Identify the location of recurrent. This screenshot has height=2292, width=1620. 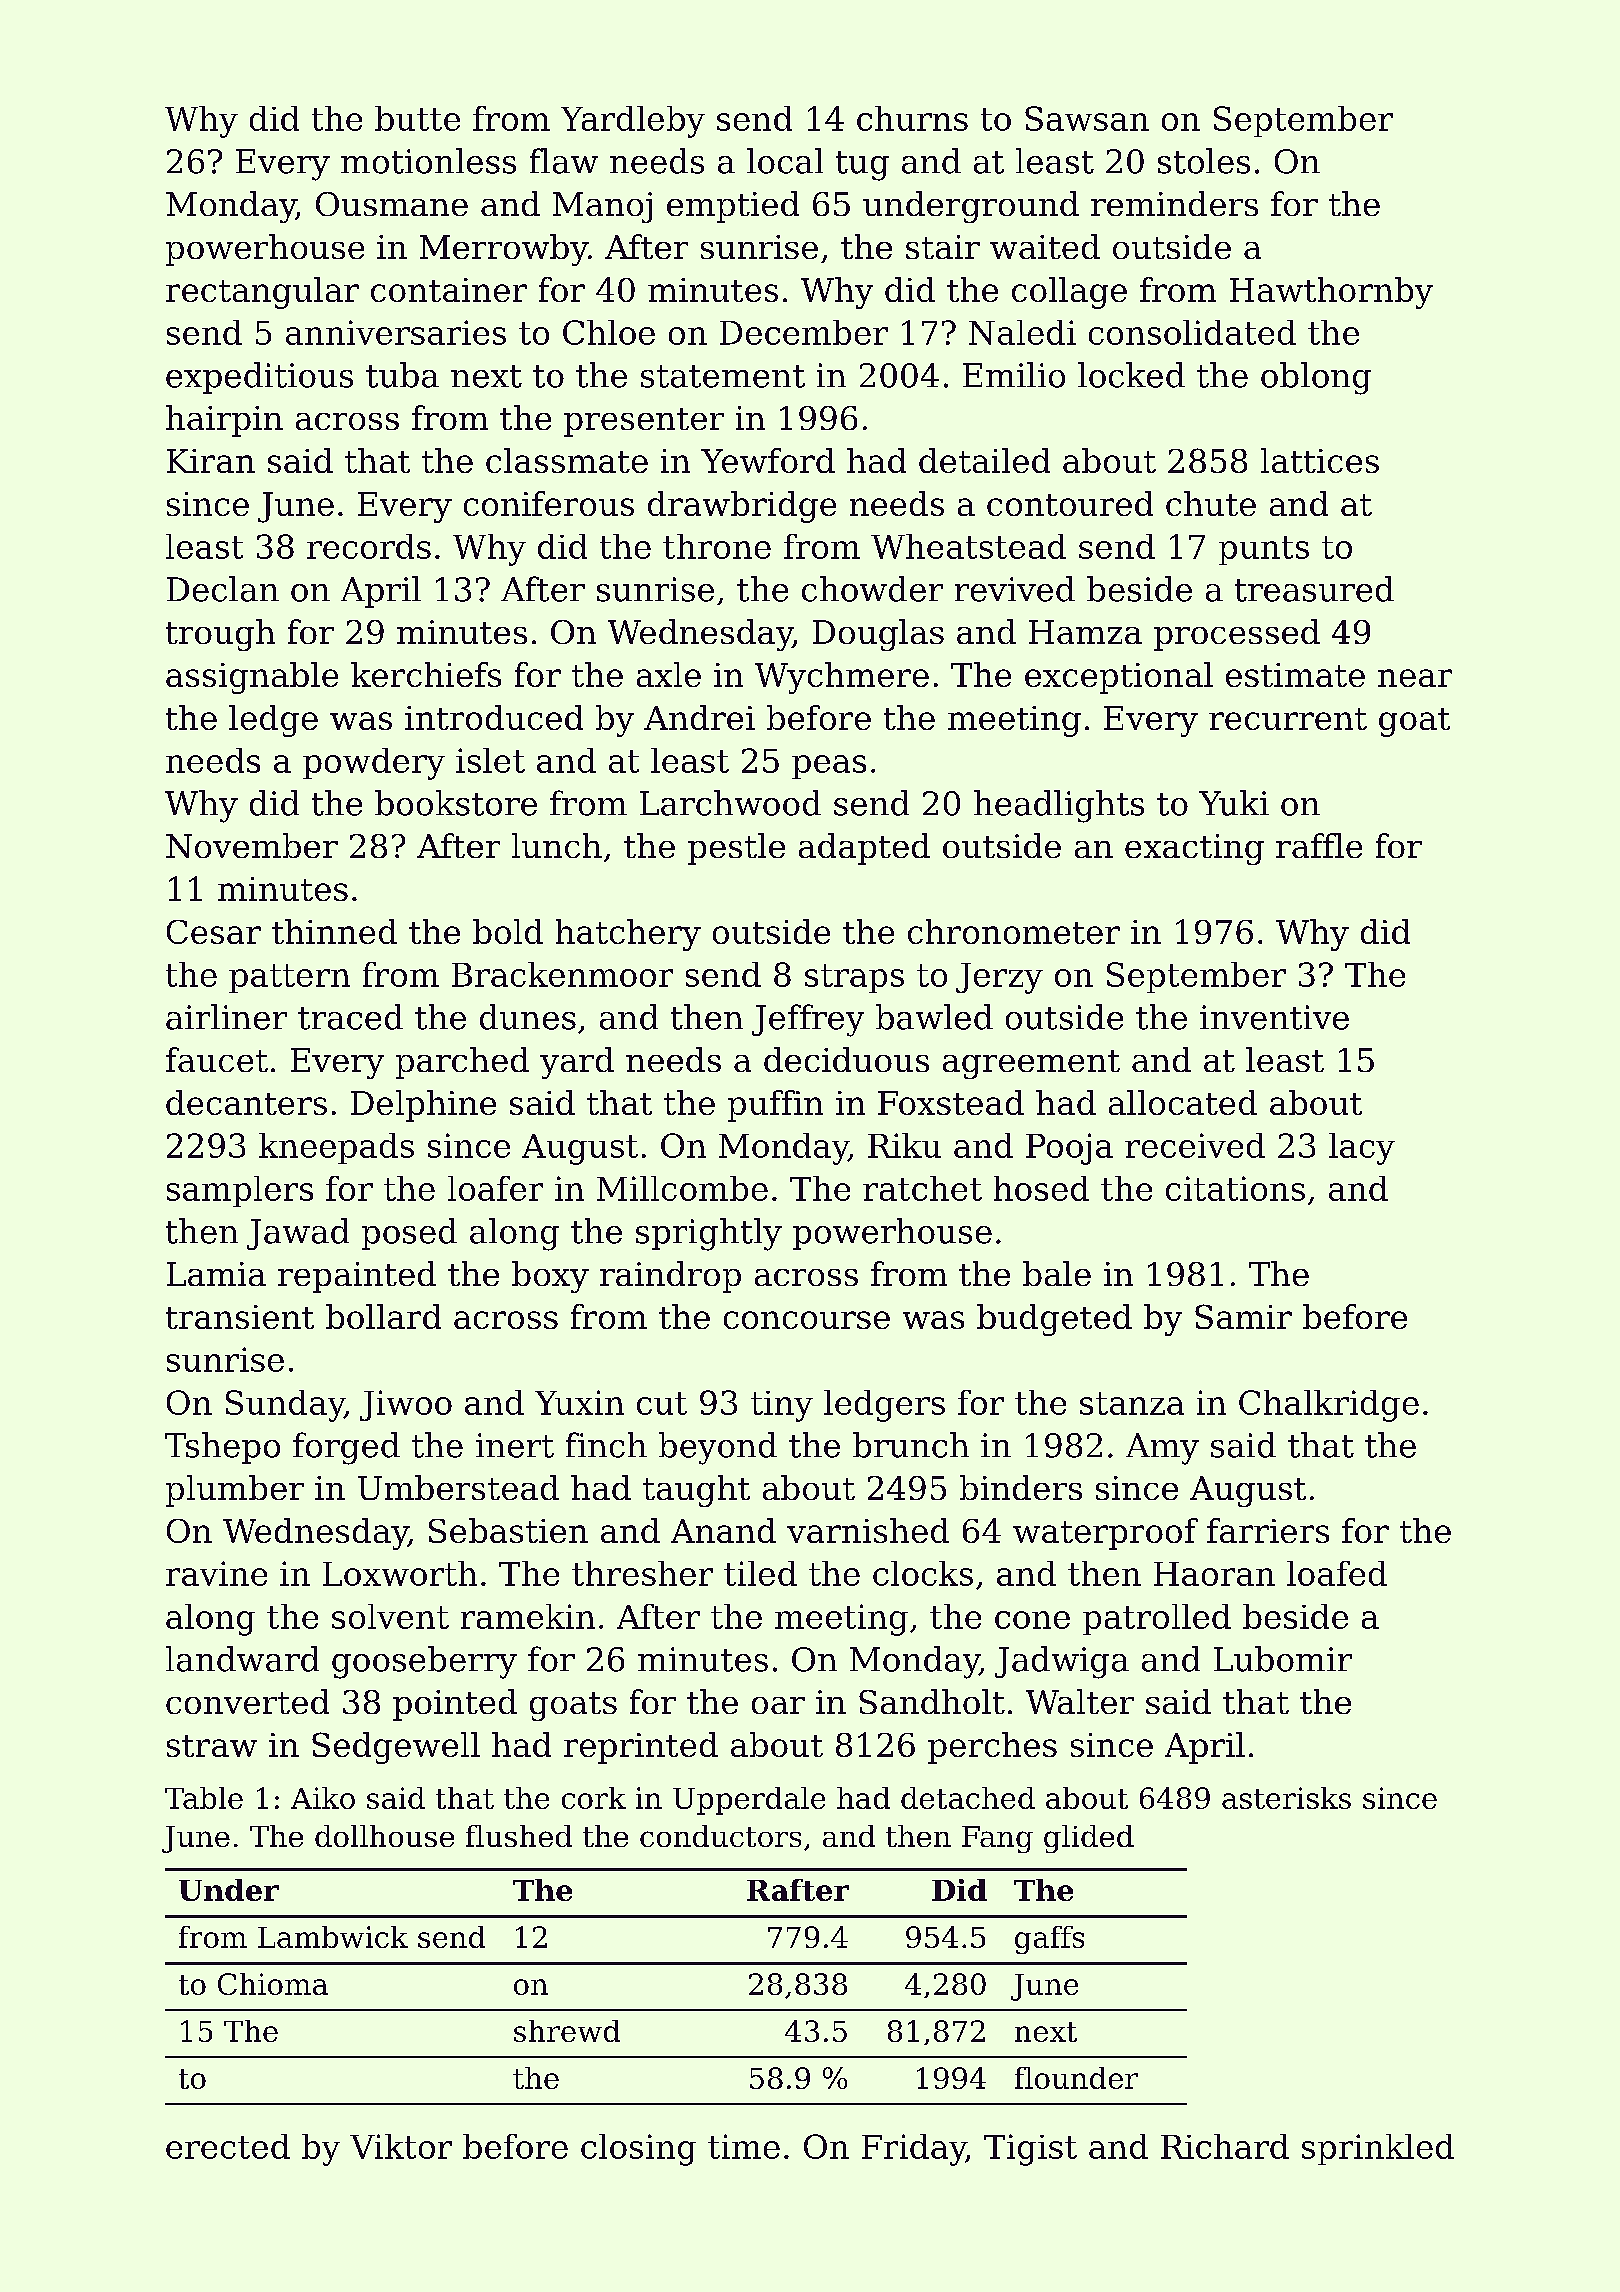
(1288, 719).
